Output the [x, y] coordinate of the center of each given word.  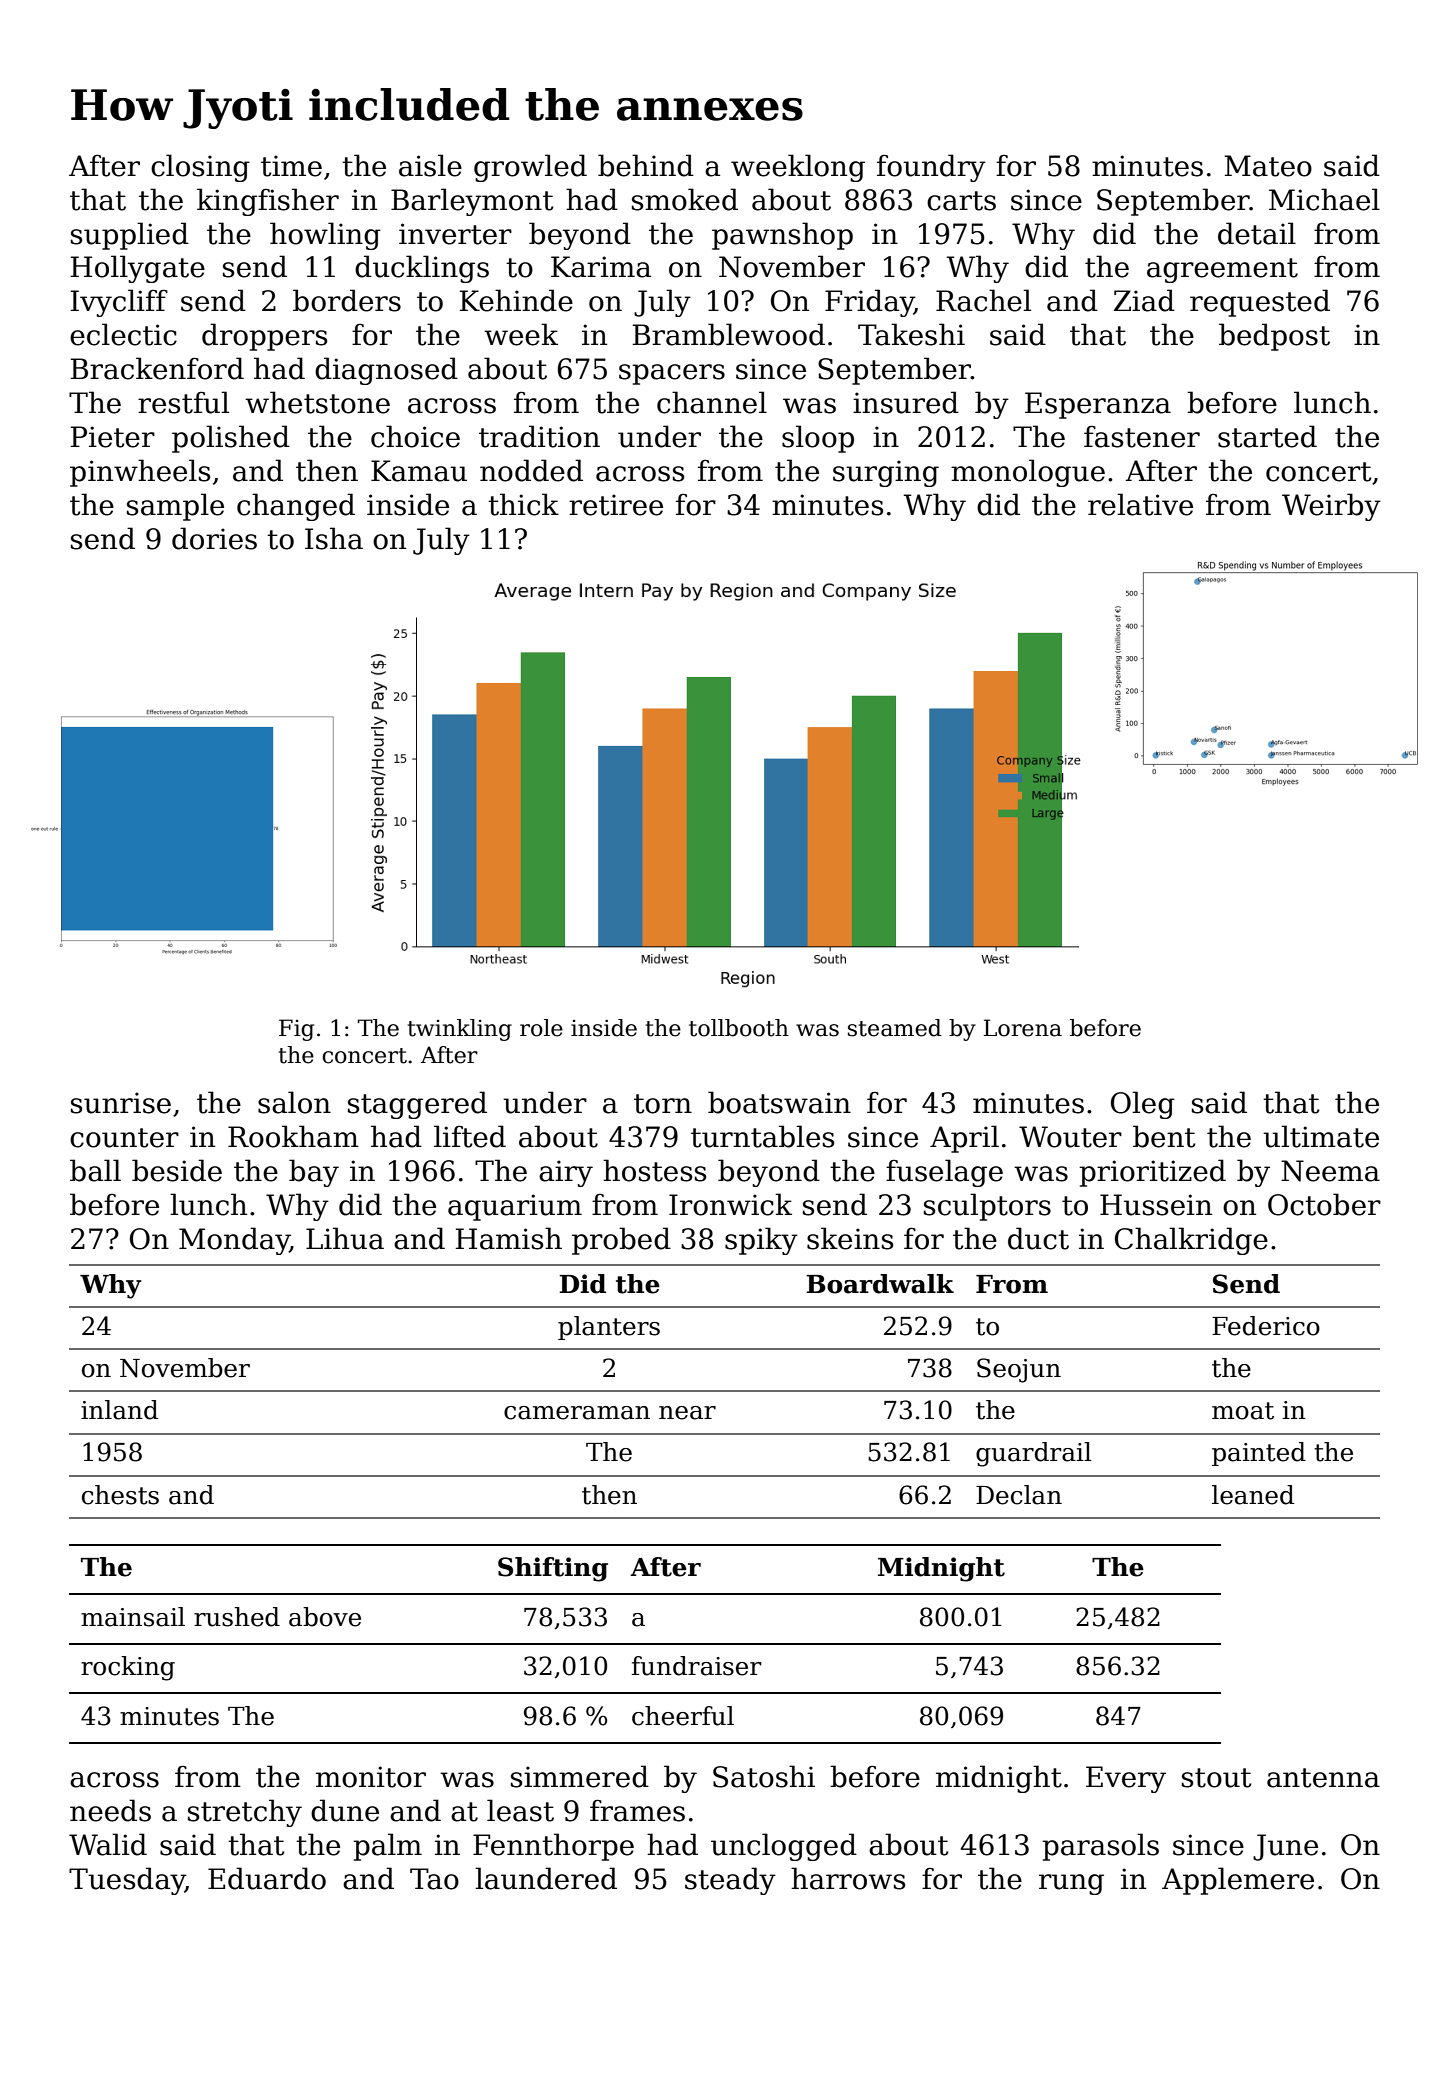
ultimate [1321, 1136]
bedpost [1274, 337]
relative [1140, 504]
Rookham [293, 1136]
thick [523, 504]
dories [214, 538]
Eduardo [267, 1878]
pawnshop [782, 236]
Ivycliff [119, 303]
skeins [850, 1238]
